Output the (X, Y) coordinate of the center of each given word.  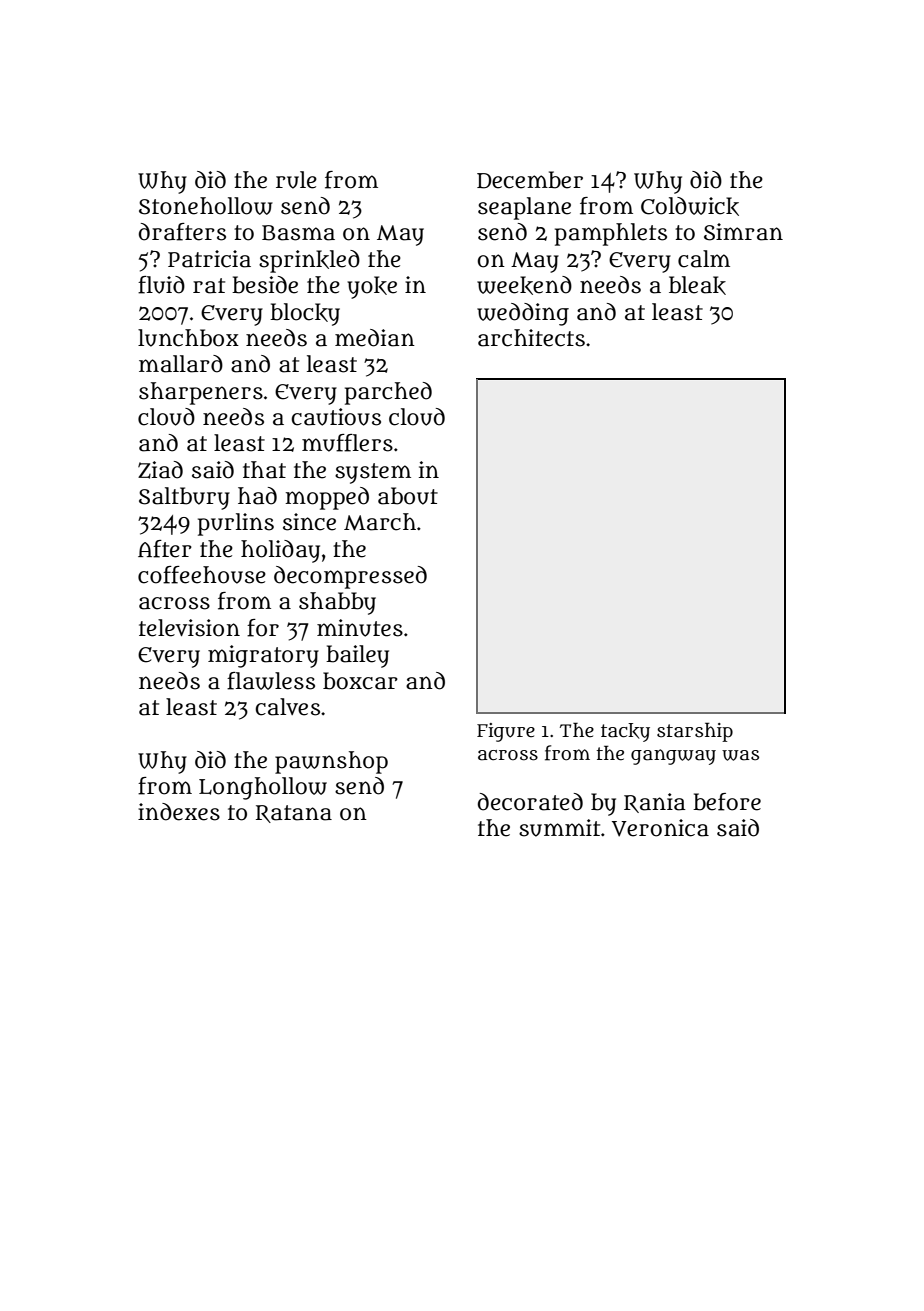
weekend (524, 285)
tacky (625, 732)
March (380, 522)
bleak (697, 285)
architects (531, 338)
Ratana (294, 814)
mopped (327, 498)
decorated (530, 802)
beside (265, 285)
